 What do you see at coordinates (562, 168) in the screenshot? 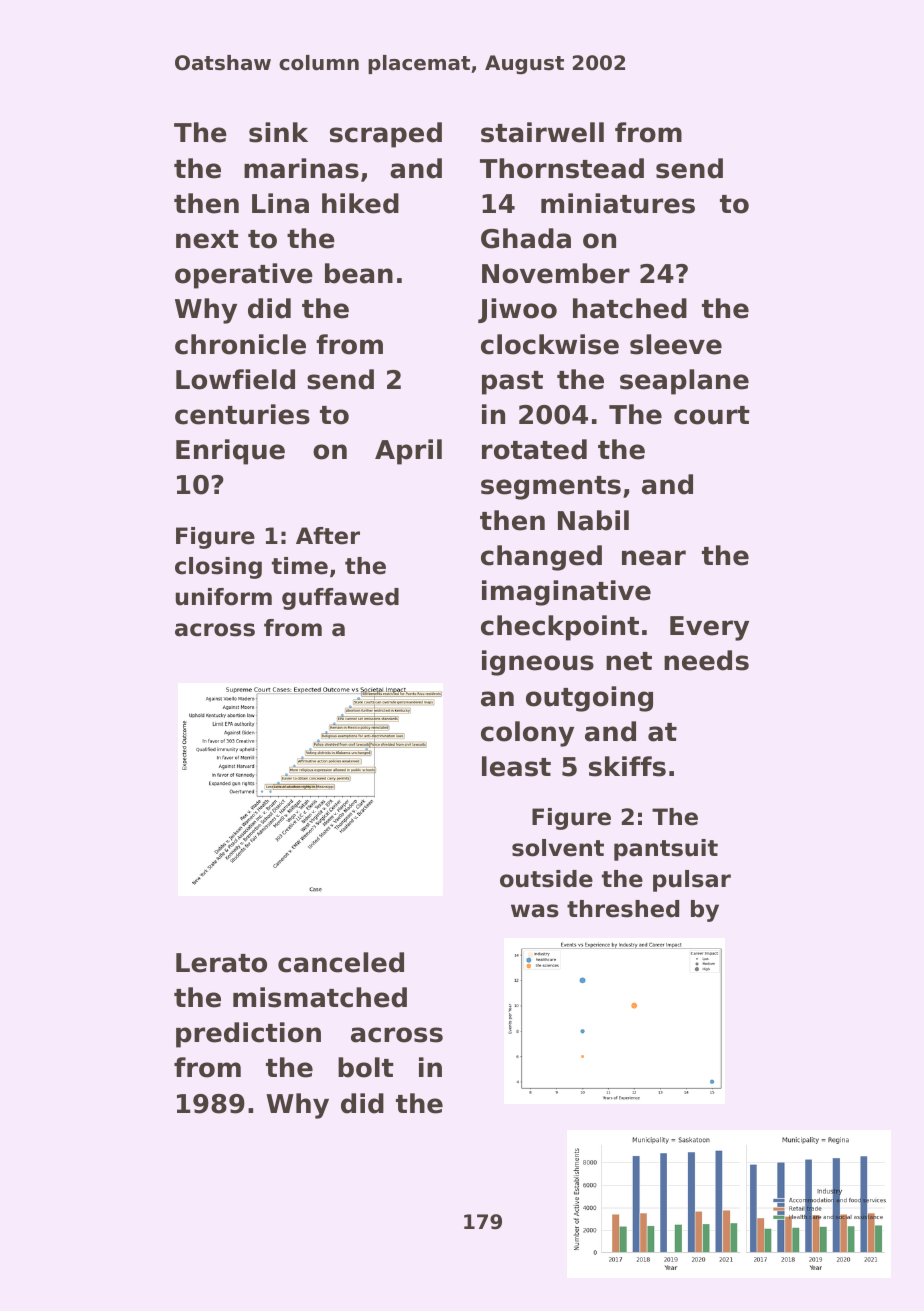
I see `Thornstead` at bounding box center [562, 168].
